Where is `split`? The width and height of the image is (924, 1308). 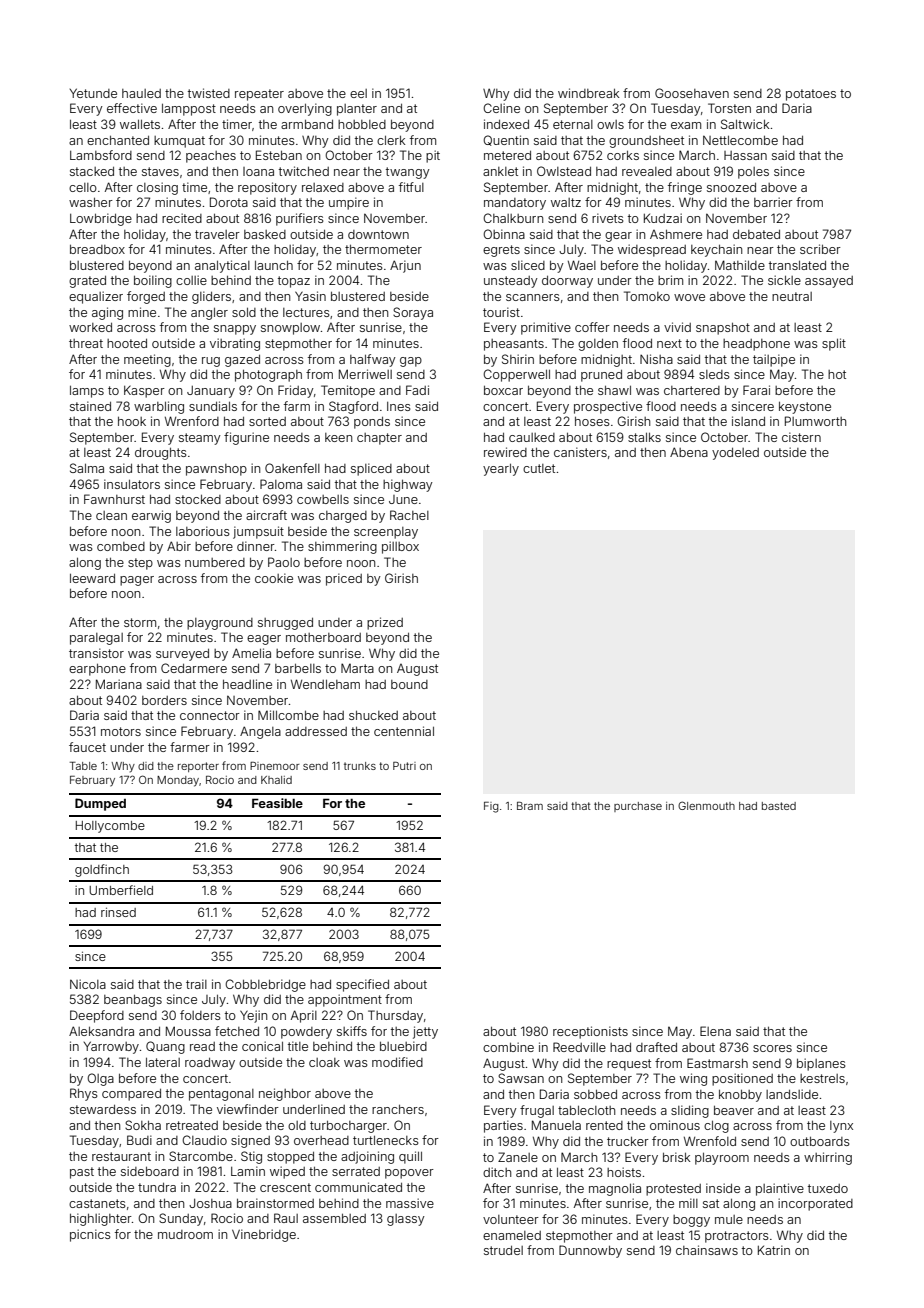
split is located at coordinates (834, 344).
